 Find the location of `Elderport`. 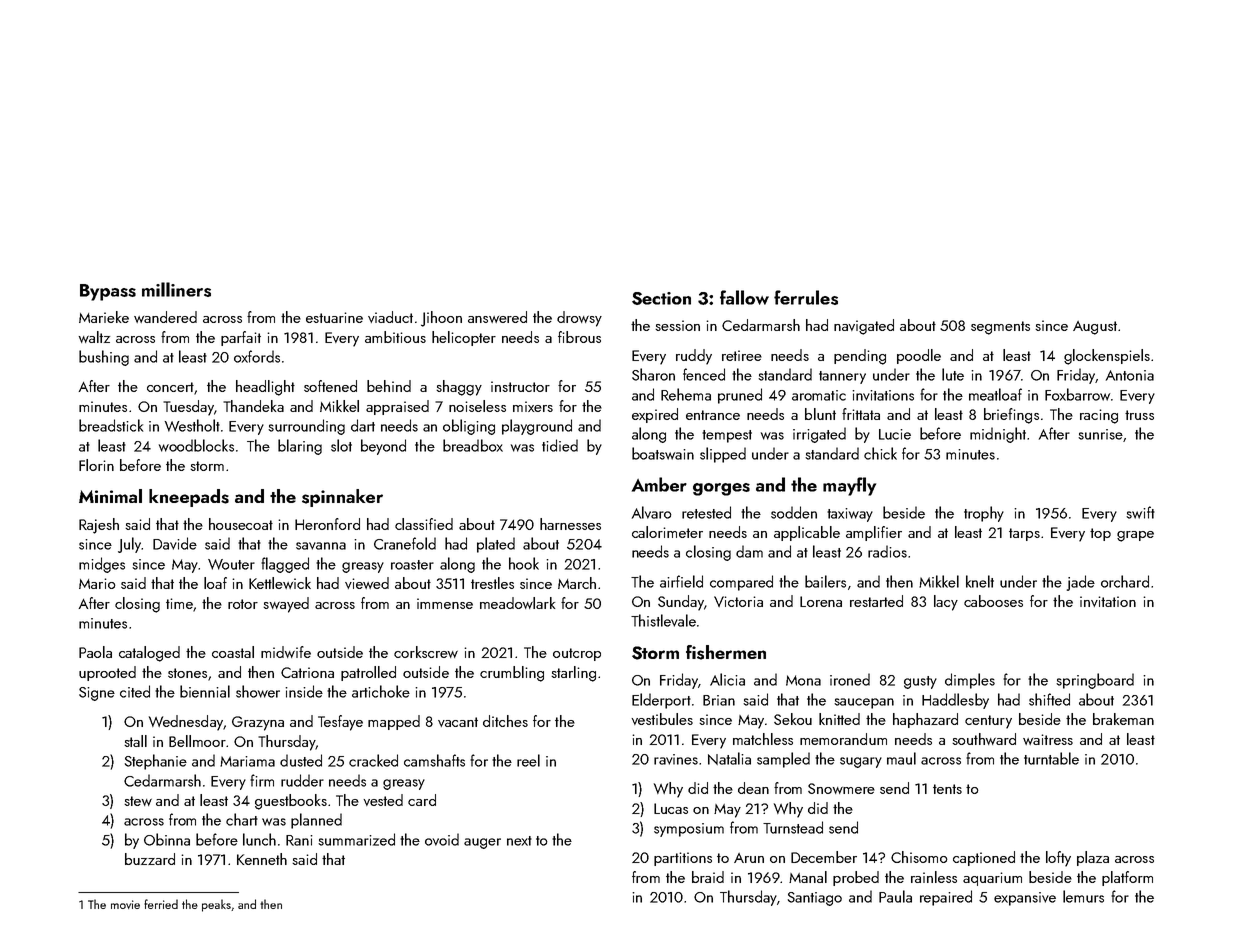

Elderport is located at coordinates (661, 701).
